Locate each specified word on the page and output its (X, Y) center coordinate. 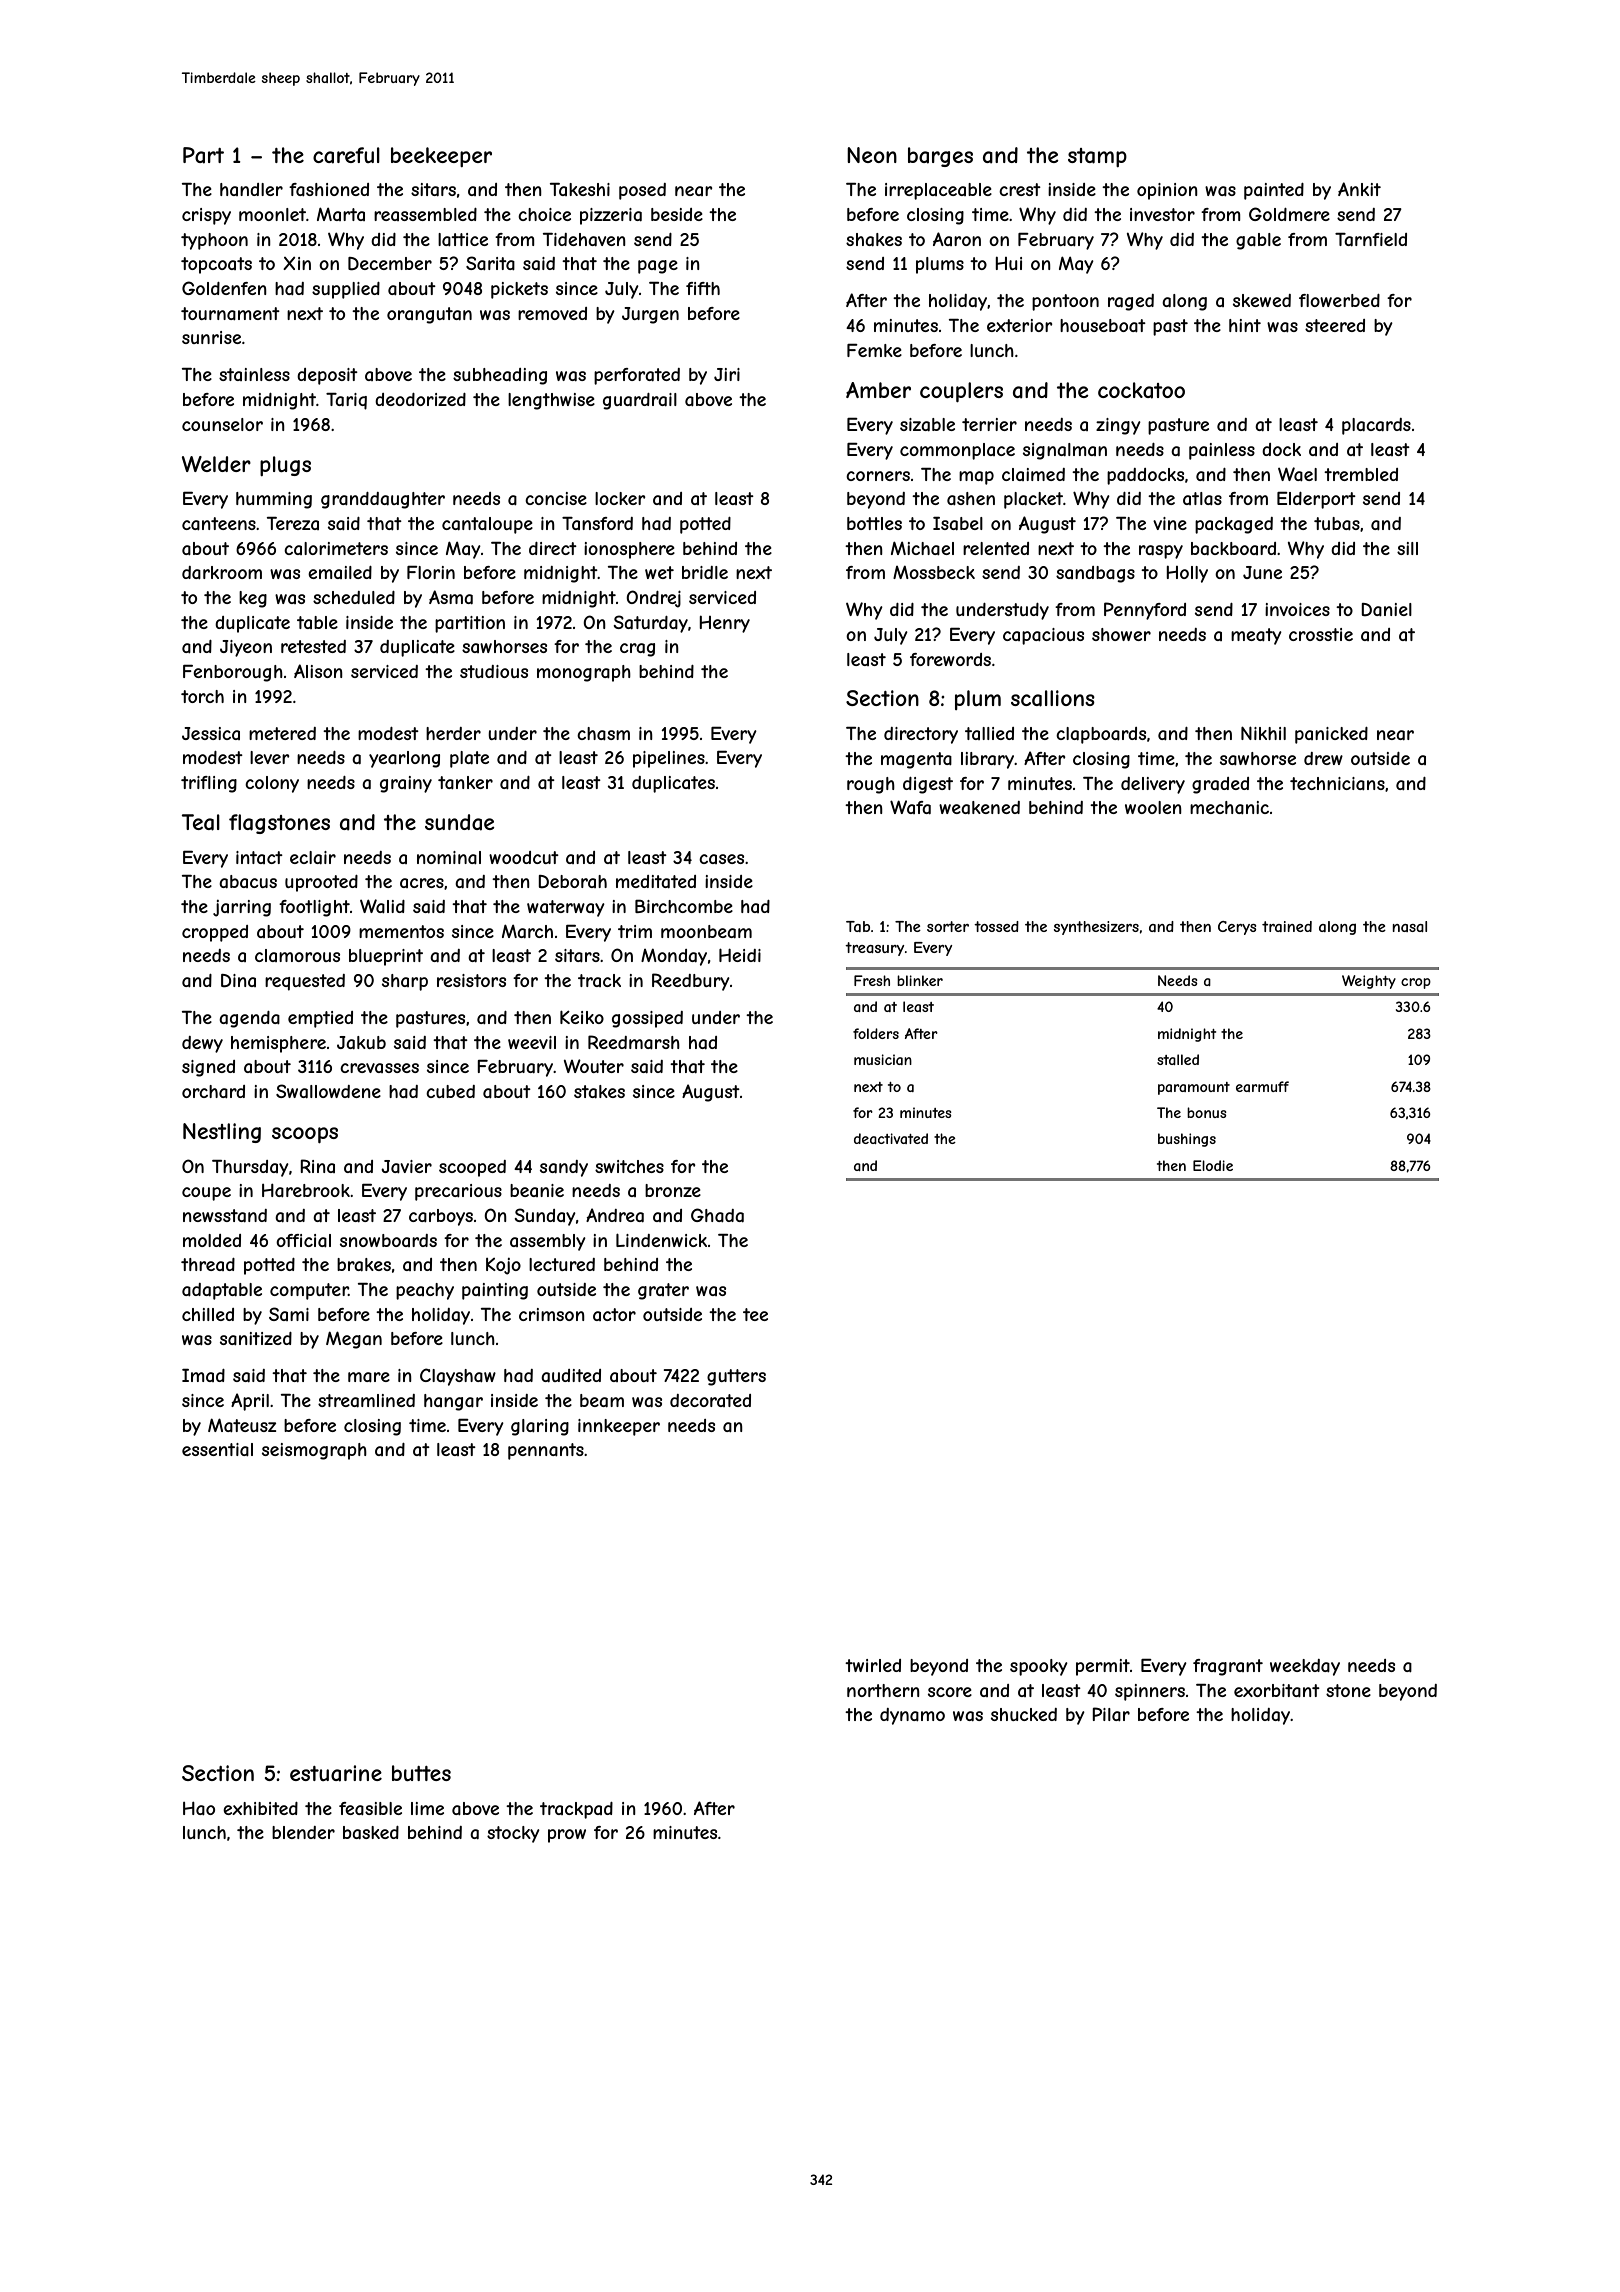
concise (556, 498)
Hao (199, 1808)
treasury (874, 949)
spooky (1039, 1667)
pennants (546, 1451)
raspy (1161, 552)
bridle (705, 572)
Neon (872, 155)
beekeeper (441, 157)
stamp (1097, 157)
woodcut (524, 857)
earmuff (1262, 1086)
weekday (1305, 1667)
